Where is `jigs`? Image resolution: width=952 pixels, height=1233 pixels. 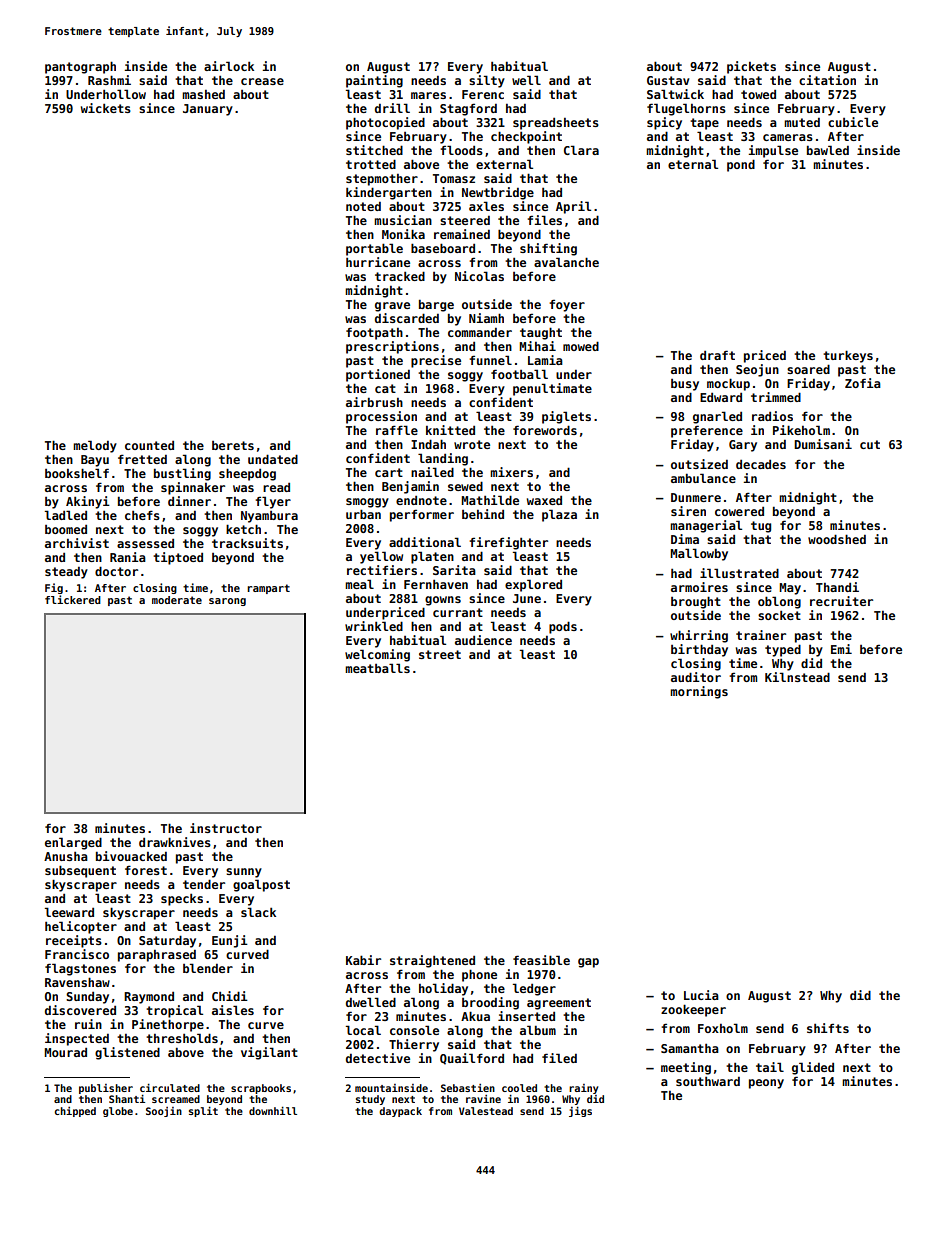
jigs is located at coordinates (580, 1112).
